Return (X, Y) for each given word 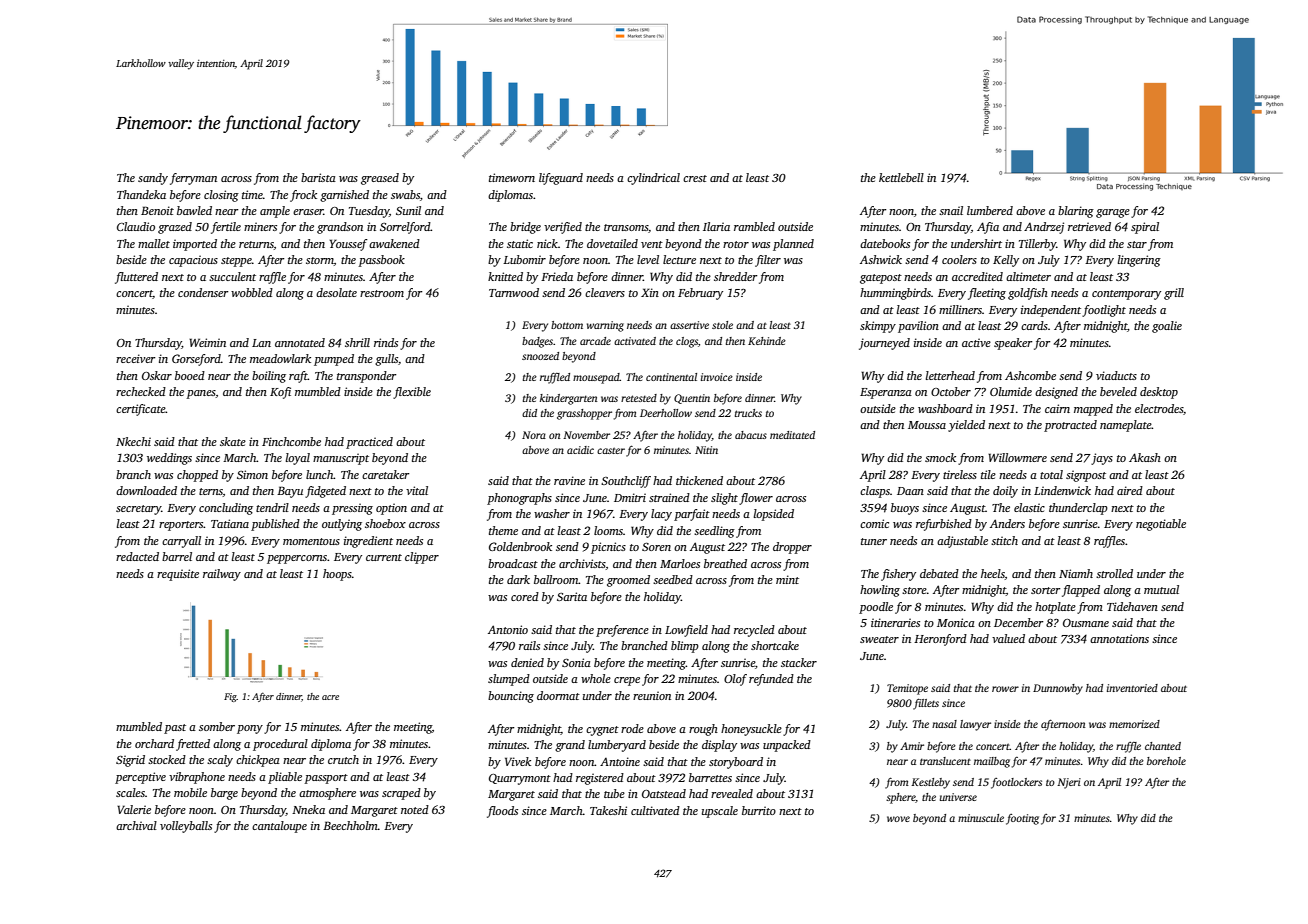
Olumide (1011, 391)
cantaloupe (279, 827)
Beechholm (350, 825)
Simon (252, 474)
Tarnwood (514, 292)
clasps (875, 492)
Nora (534, 435)
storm (320, 261)
